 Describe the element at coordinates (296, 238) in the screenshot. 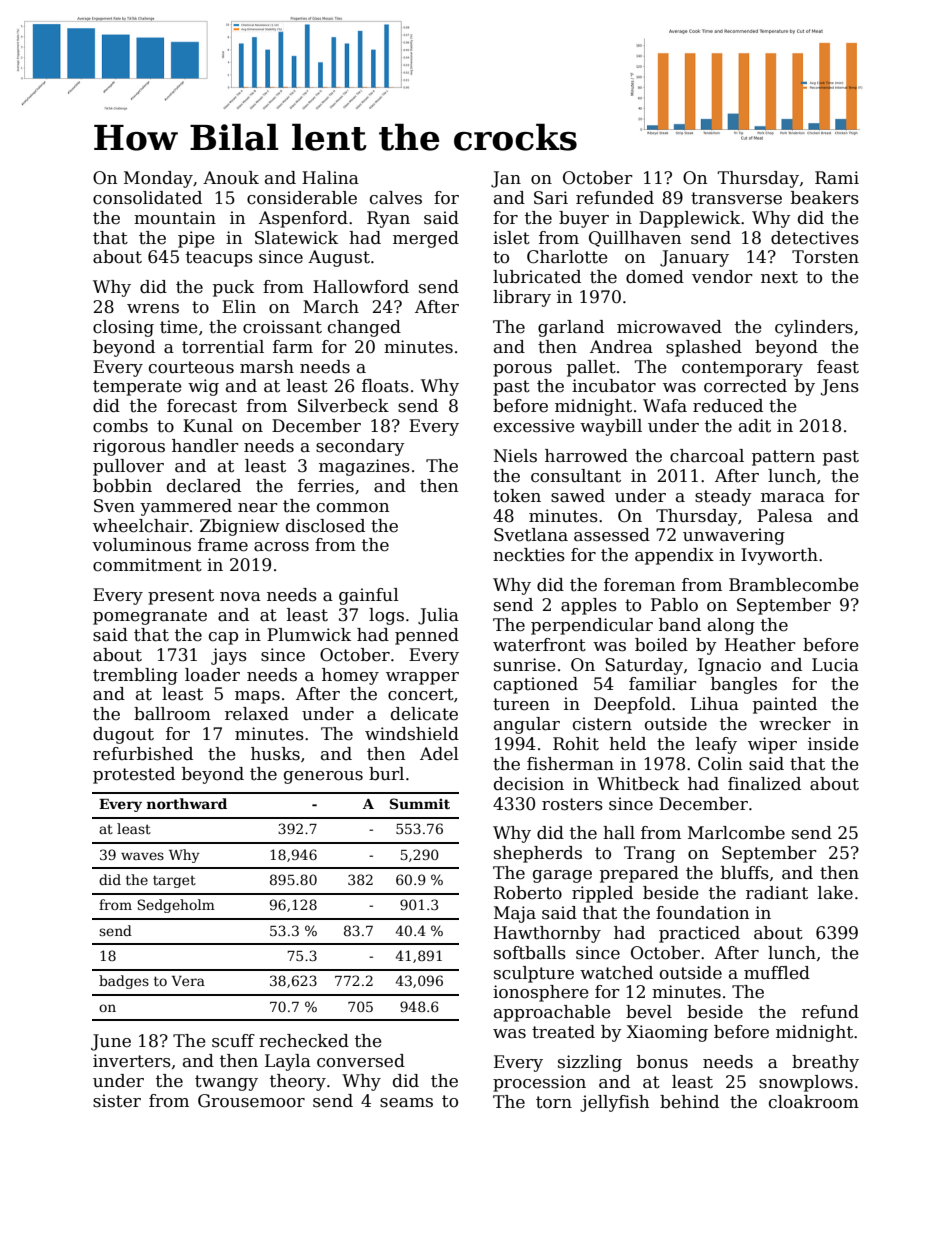

I see `Slatewick` at that location.
